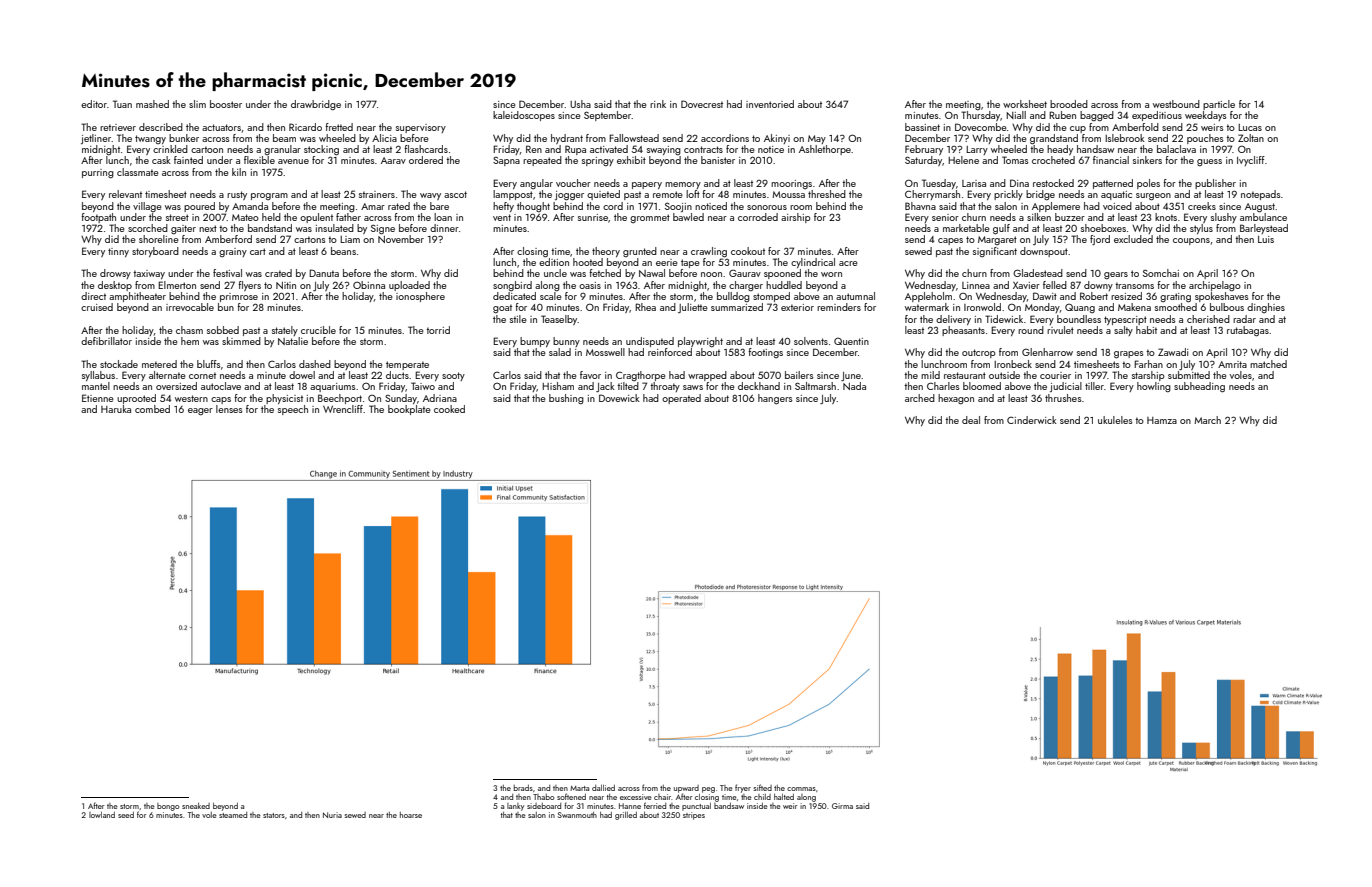 This screenshot has height=887, width=1372. Describe the element at coordinates (963, 160) in the screenshot. I see `Helene` at that location.
